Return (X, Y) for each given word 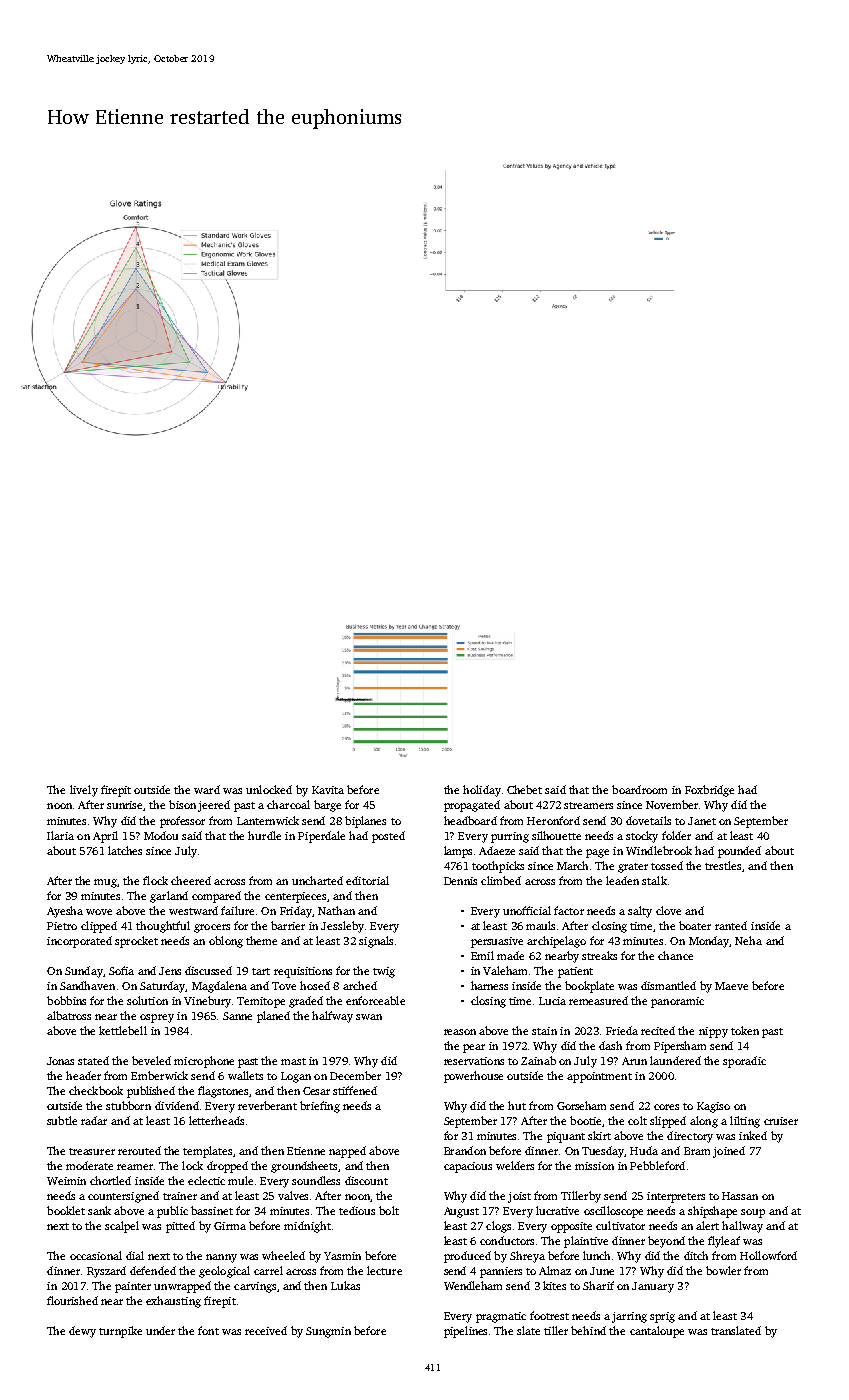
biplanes (365, 822)
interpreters (676, 1197)
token (745, 1030)
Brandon (465, 1150)
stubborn (128, 1105)
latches (125, 850)
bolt (389, 1210)
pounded (739, 852)
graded (306, 1002)
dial (135, 1255)
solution (147, 1000)
